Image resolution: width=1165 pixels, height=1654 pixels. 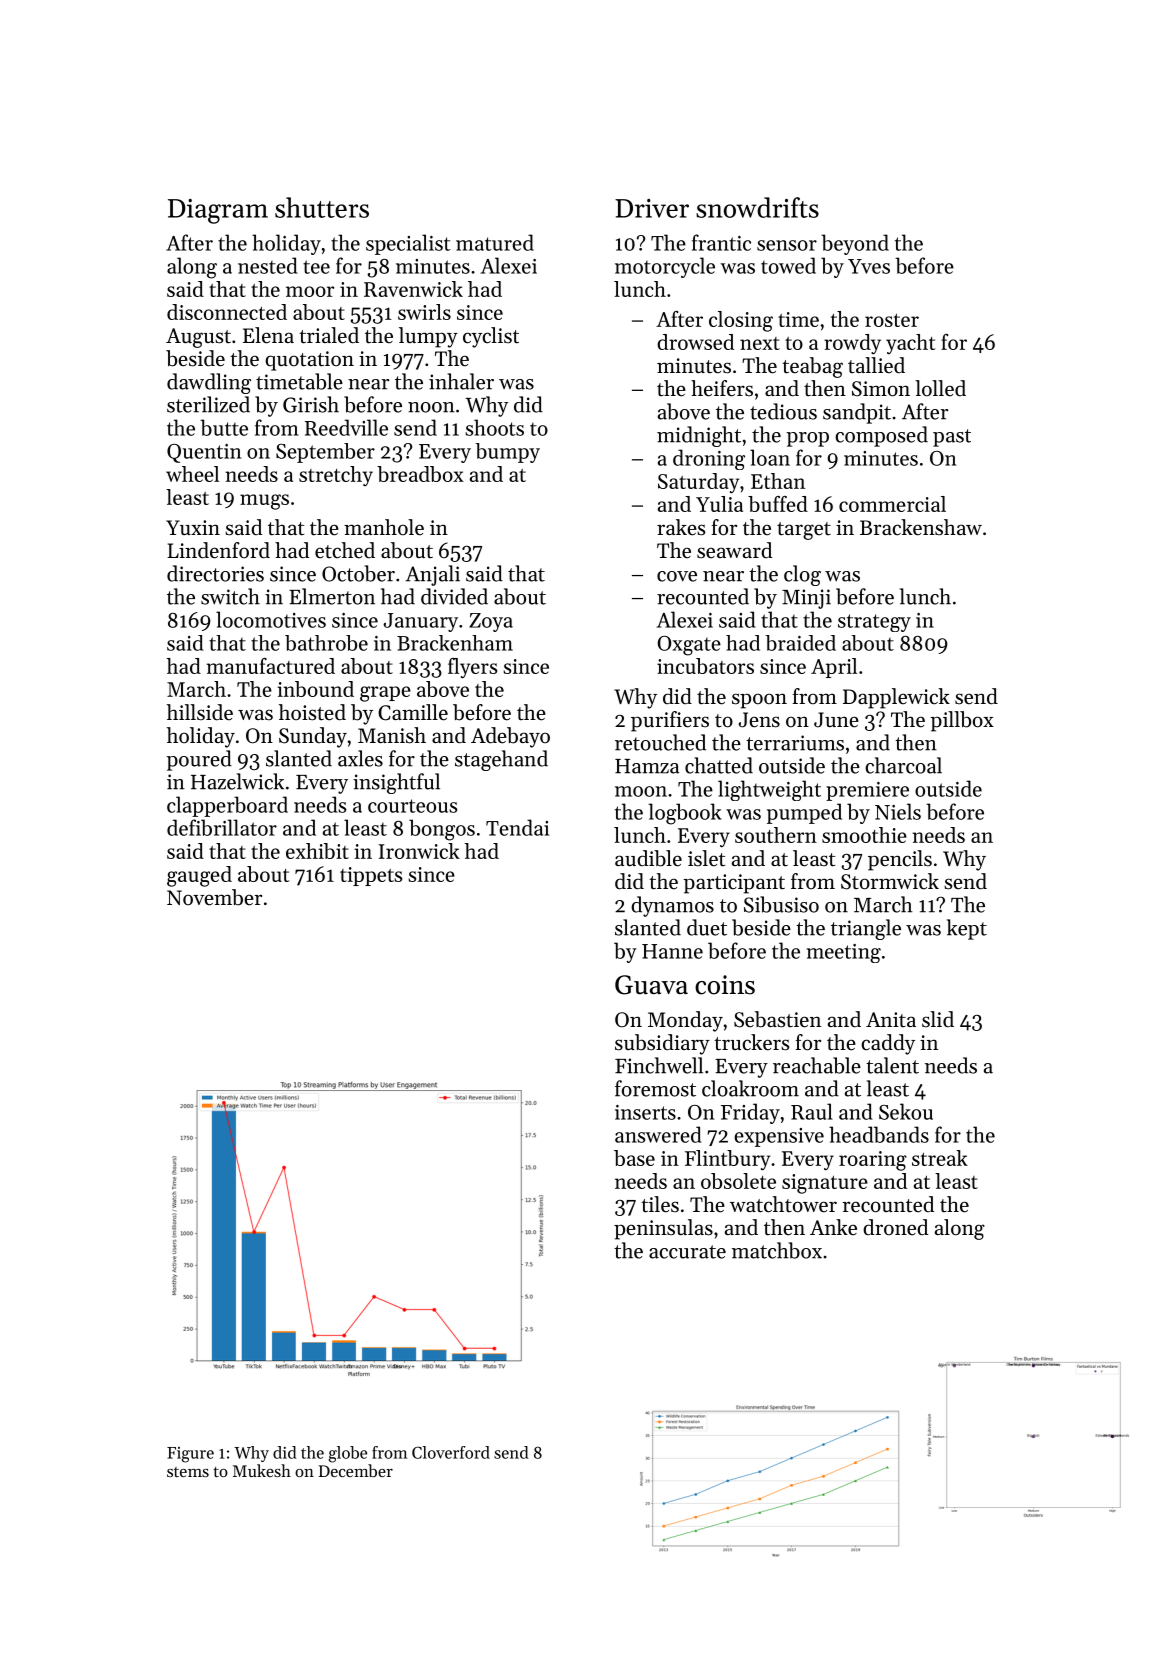 I want to click on beyond, so click(x=855, y=244).
